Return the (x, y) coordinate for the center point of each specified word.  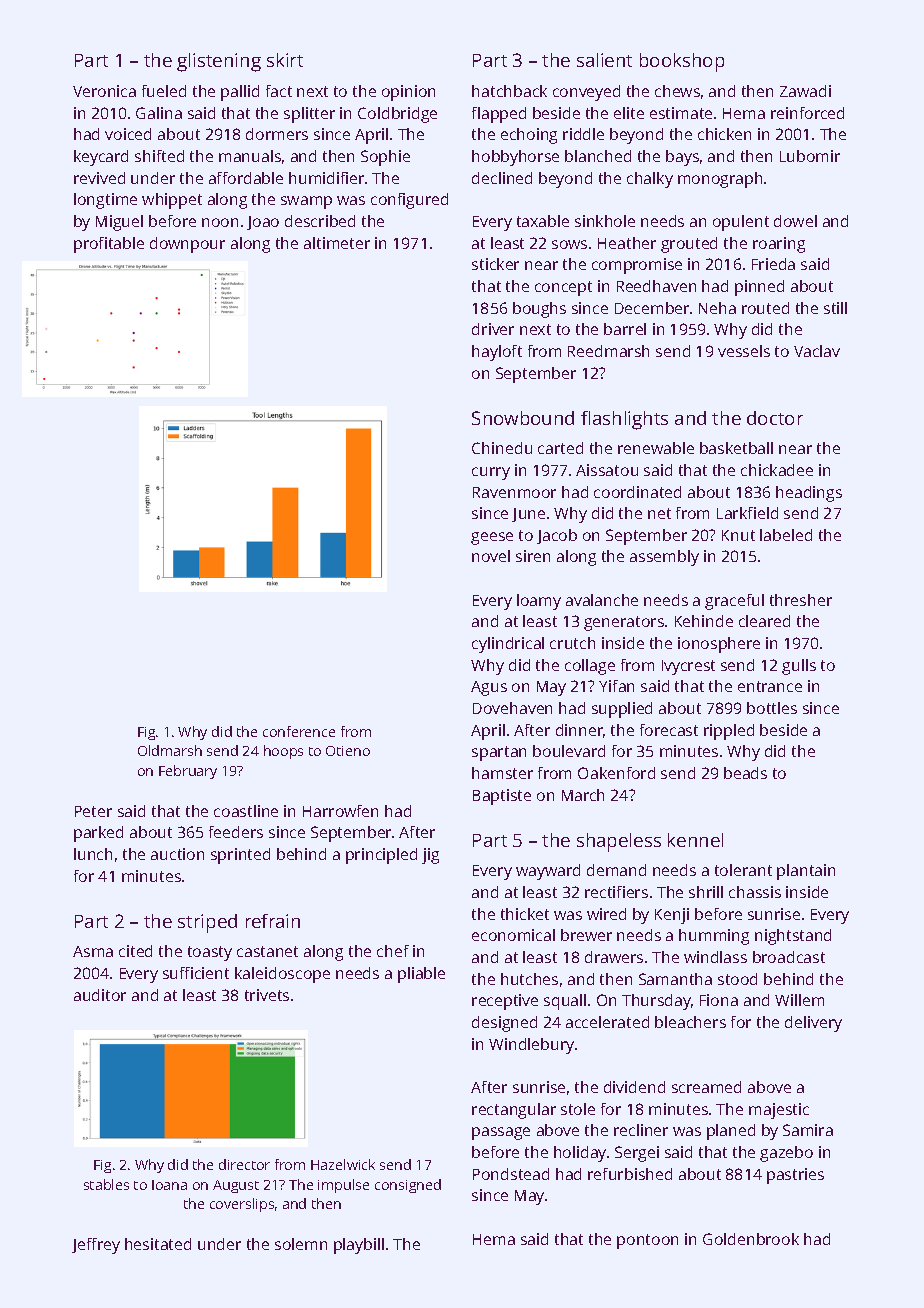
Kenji (672, 916)
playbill (359, 1246)
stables (106, 1184)
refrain (273, 921)
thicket (525, 914)
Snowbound (523, 418)
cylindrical (508, 645)
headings (809, 494)
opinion (408, 93)
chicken (724, 134)
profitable (109, 245)
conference (299, 731)
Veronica (104, 91)
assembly (664, 558)
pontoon (647, 1241)
